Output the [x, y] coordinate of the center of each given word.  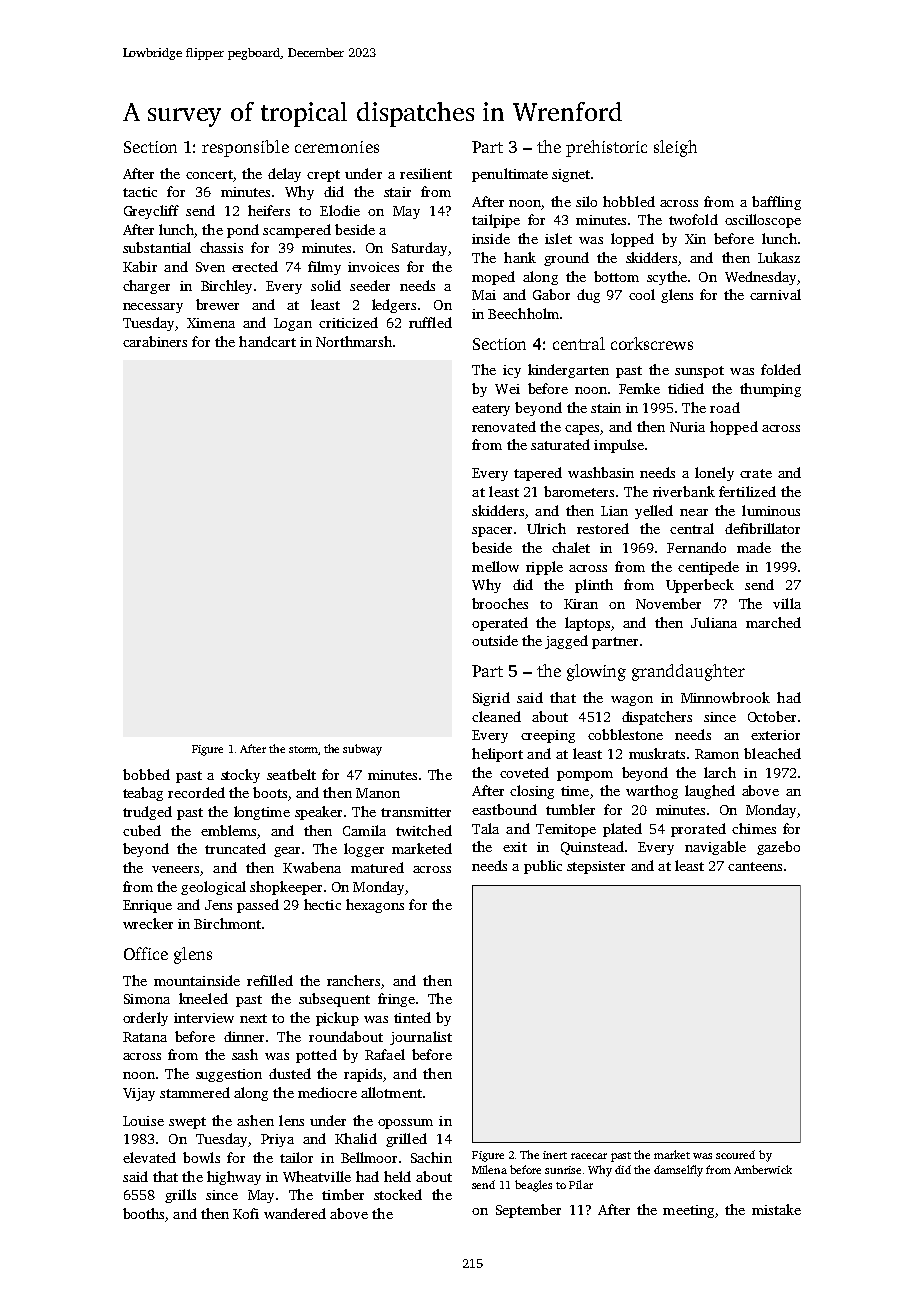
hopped [734, 428]
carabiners [155, 341]
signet [571, 175]
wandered [295, 1213]
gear [287, 852]
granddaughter [688, 672]
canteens [755, 866]
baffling [776, 203]
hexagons [375, 906]
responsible [245, 148]
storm [303, 749]
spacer [492, 532]
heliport [497, 755]
